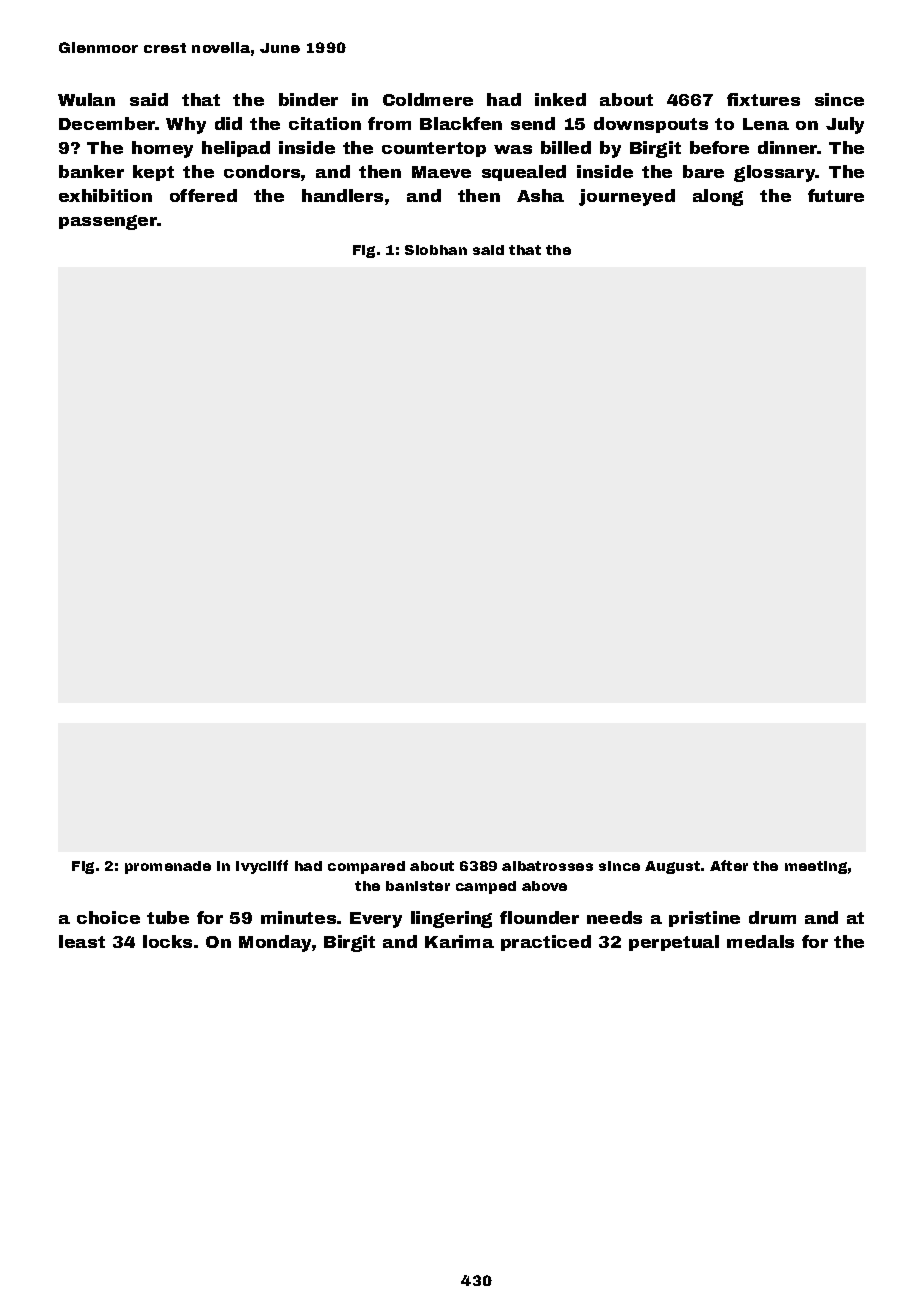 The image size is (924, 1308). What do you see at coordinates (168, 867) in the screenshot?
I see `promenade` at bounding box center [168, 867].
